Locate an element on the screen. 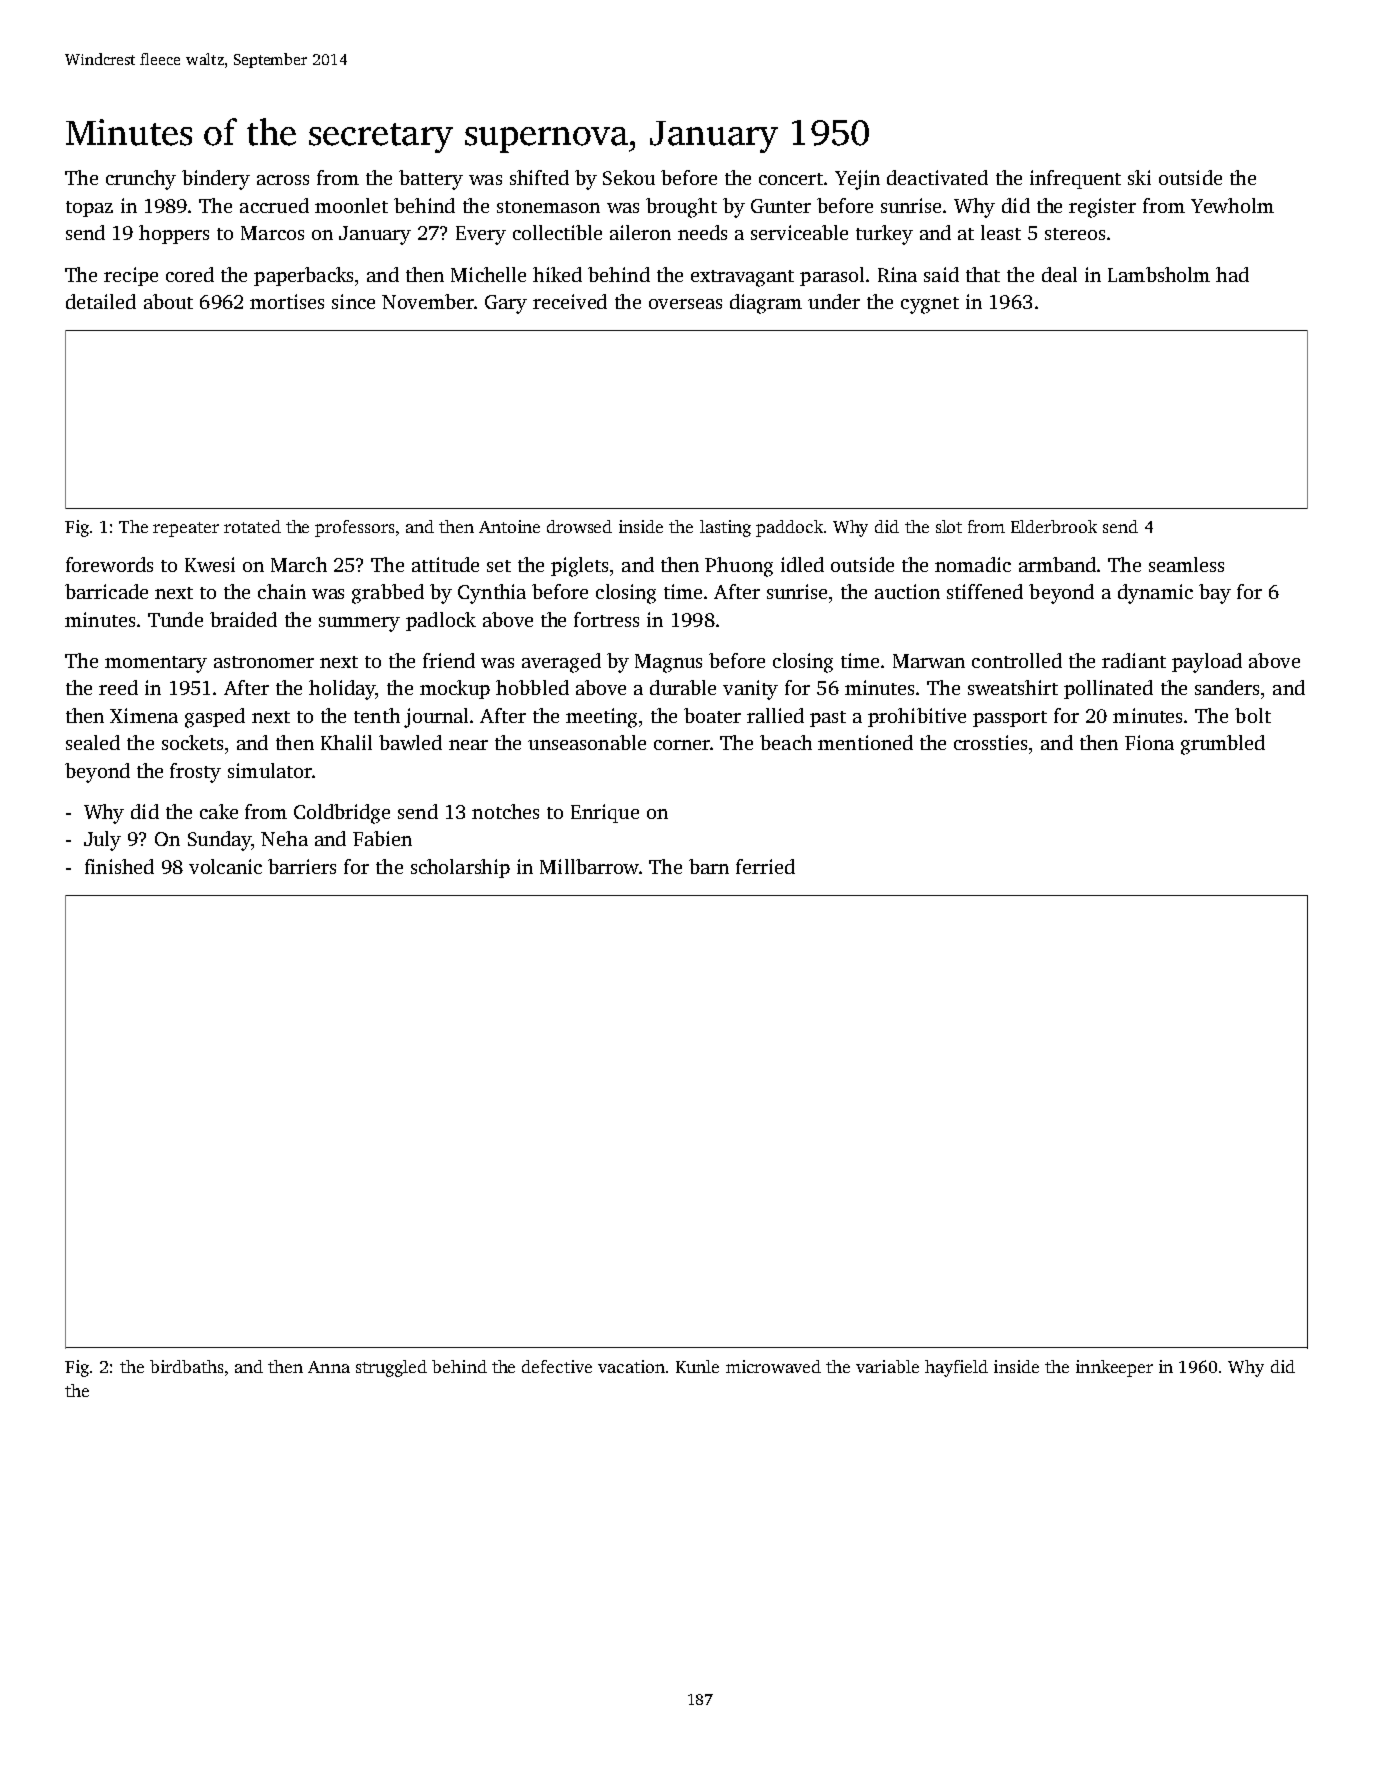  Enrique is located at coordinates (605, 813).
